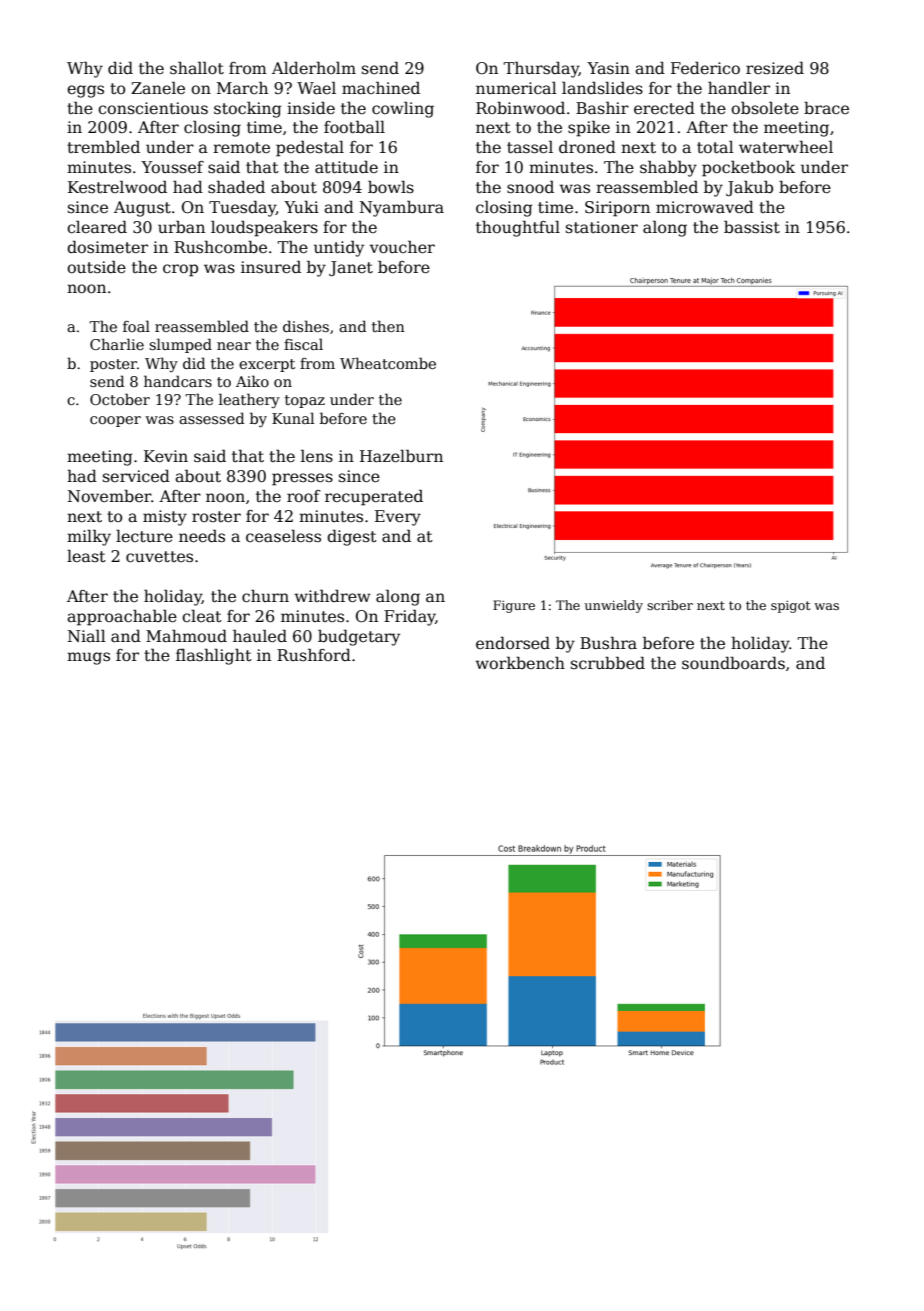 The width and height of the screenshot is (924, 1311). What do you see at coordinates (705, 67) in the screenshot?
I see `Federico` at bounding box center [705, 67].
